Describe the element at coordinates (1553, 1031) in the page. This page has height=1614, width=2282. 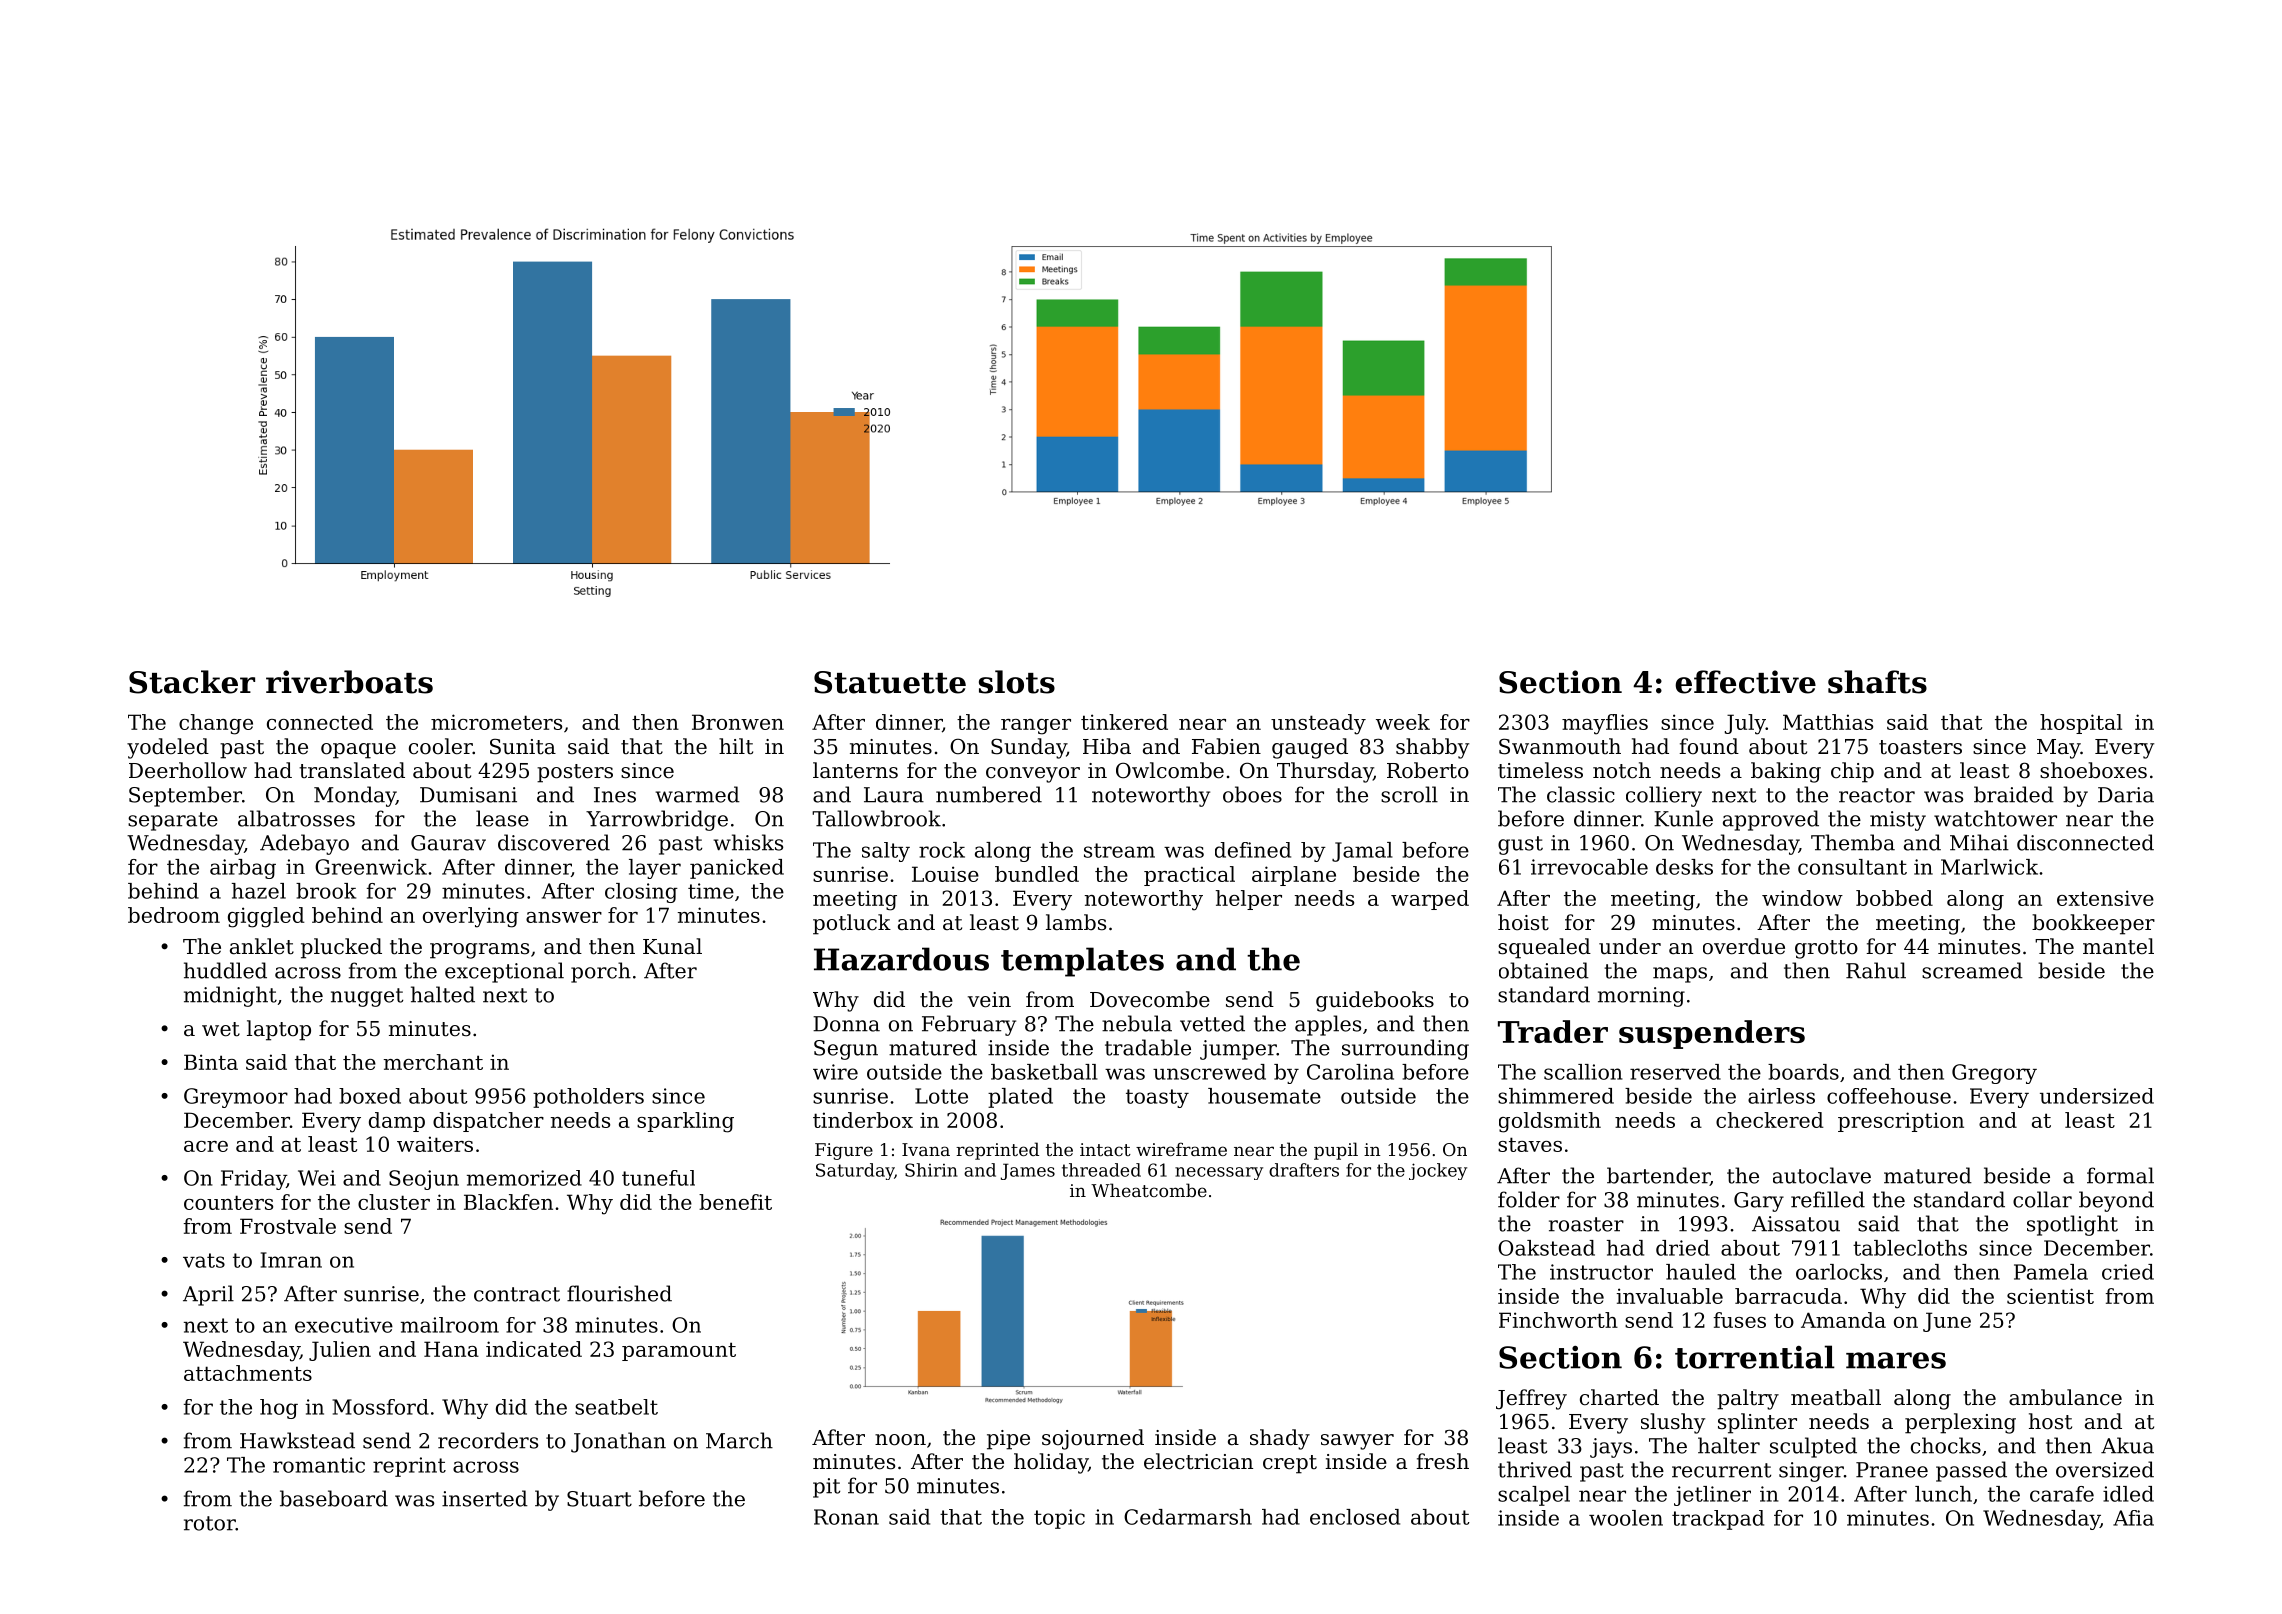
I see `Trader` at that location.
